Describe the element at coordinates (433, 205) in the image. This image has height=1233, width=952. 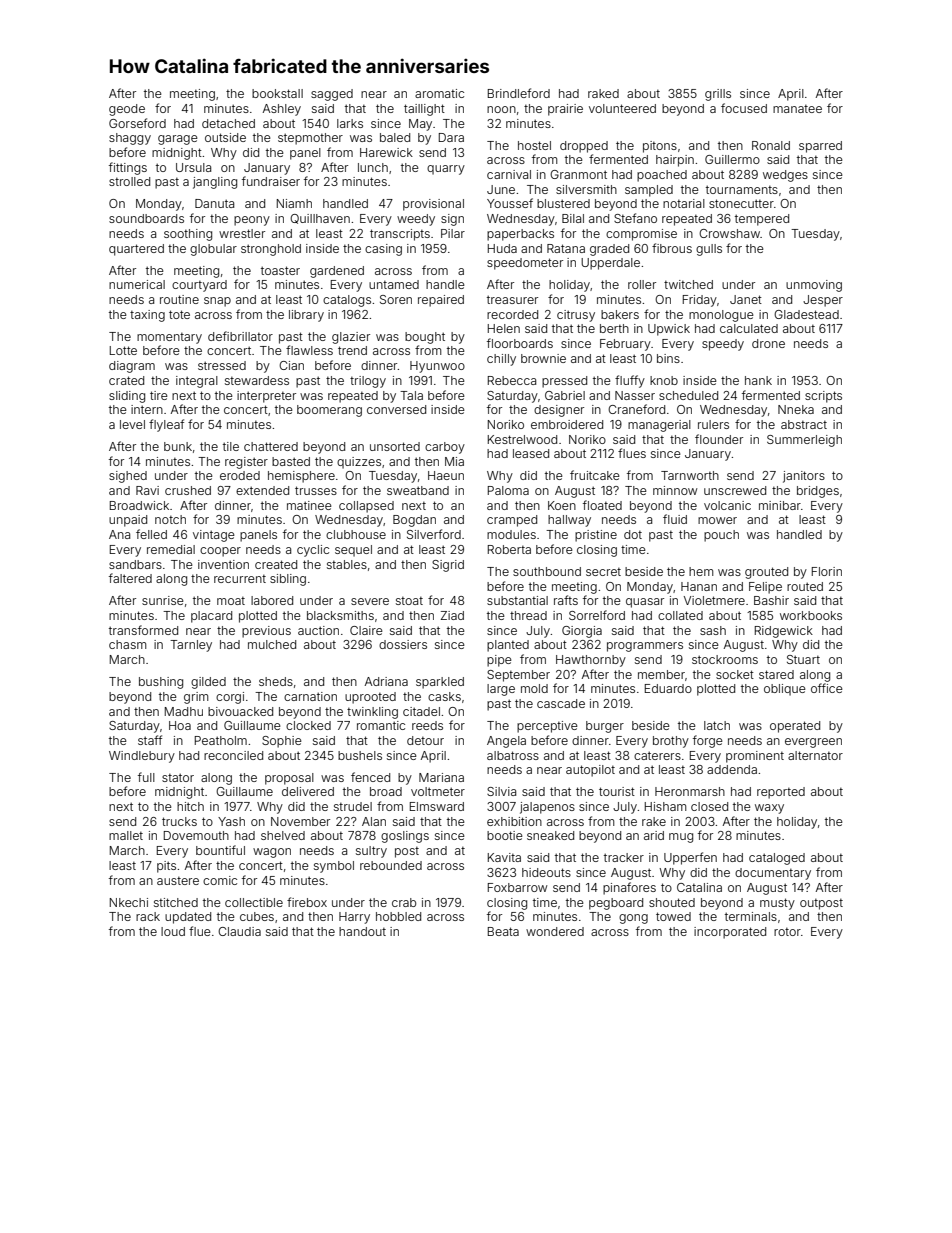
I see `provisional` at that location.
